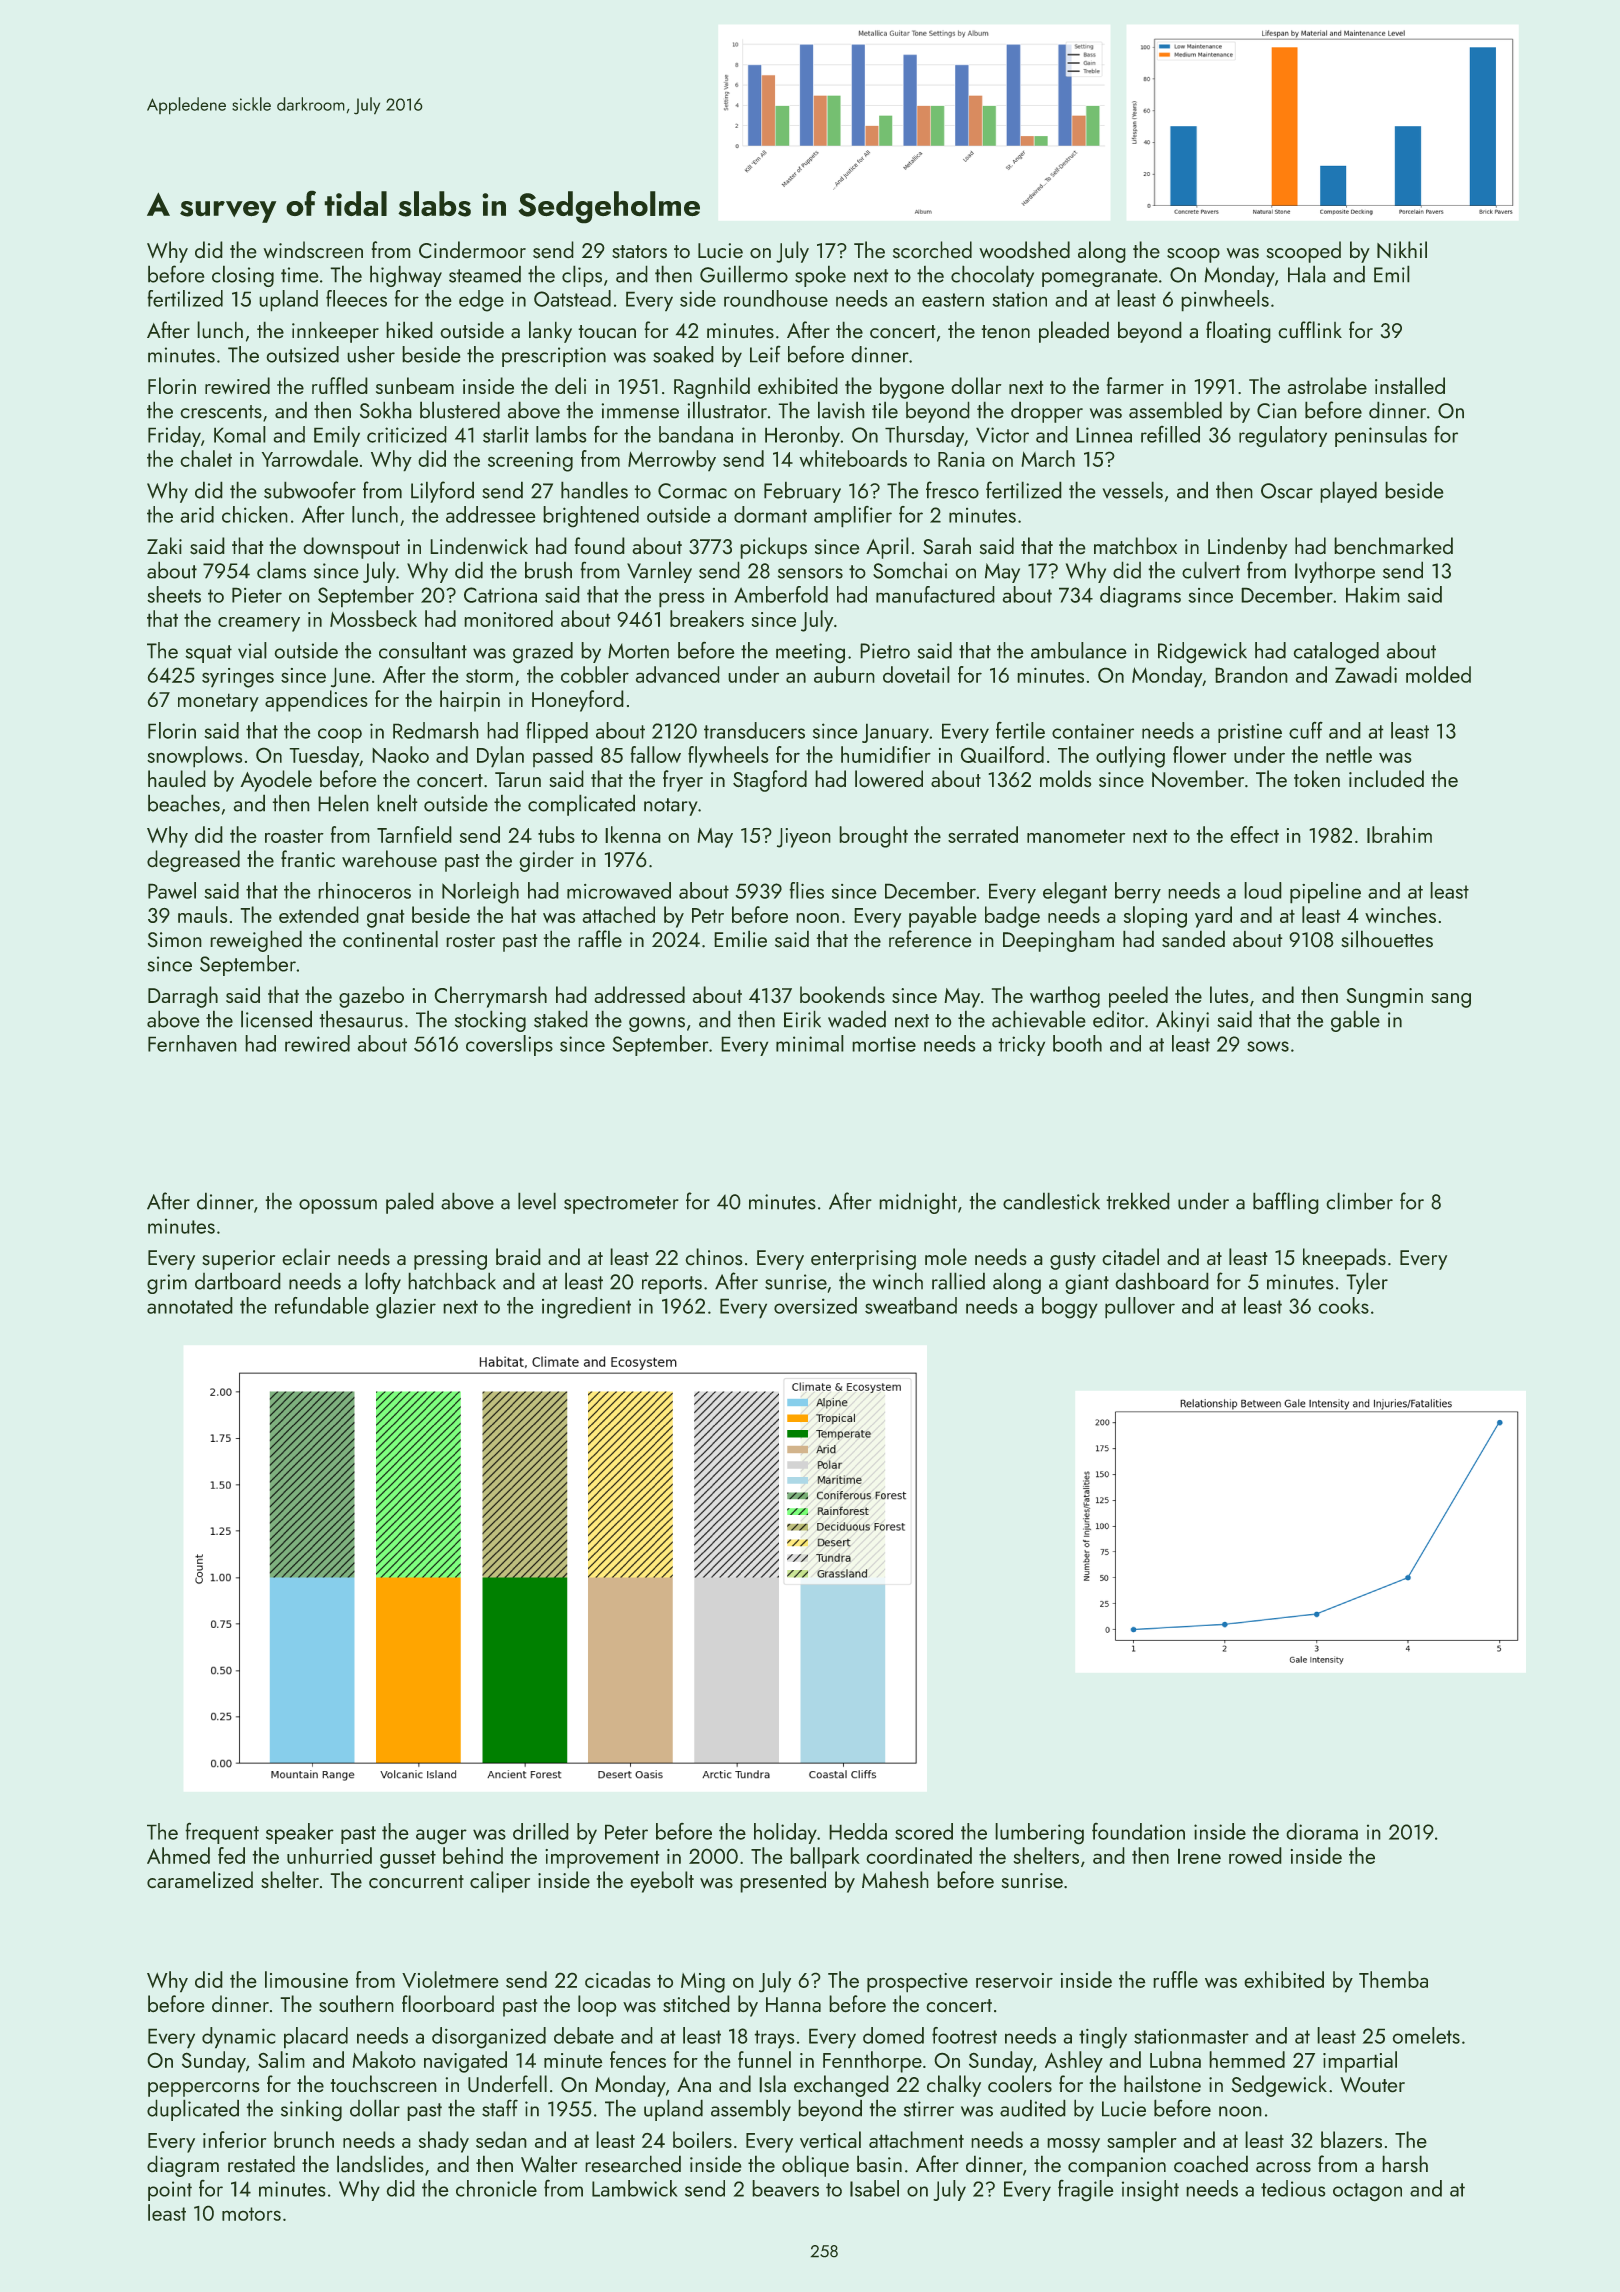 The width and height of the screenshot is (1620, 2292). What do you see at coordinates (1410, 385) in the screenshot?
I see `installed` at bounding box center [1410, 385].
